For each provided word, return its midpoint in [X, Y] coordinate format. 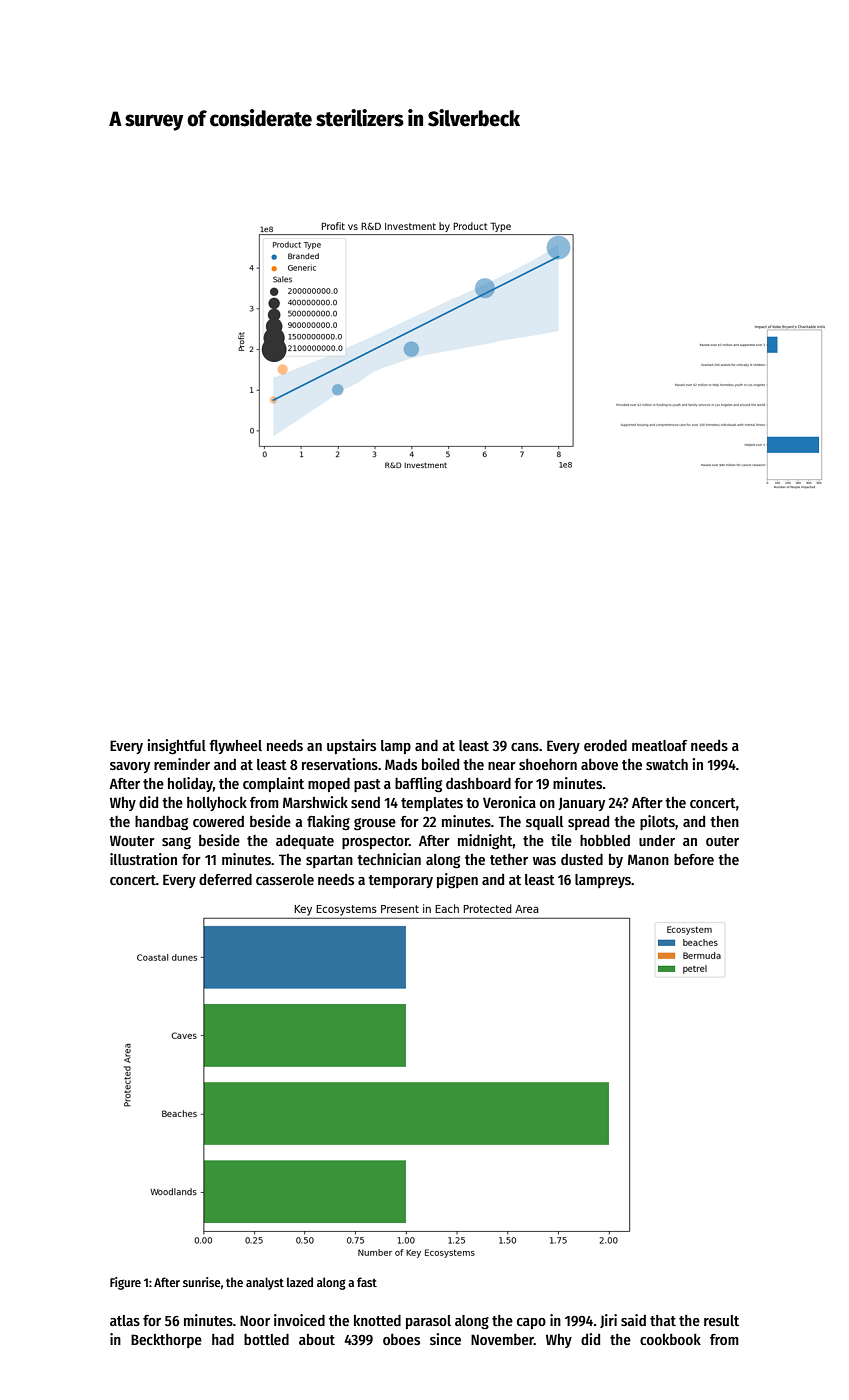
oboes [401, 1339]
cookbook [670, 1339]
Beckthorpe [166, 1341]
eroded [605, 745]
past [367, 785]
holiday [190, 784]
